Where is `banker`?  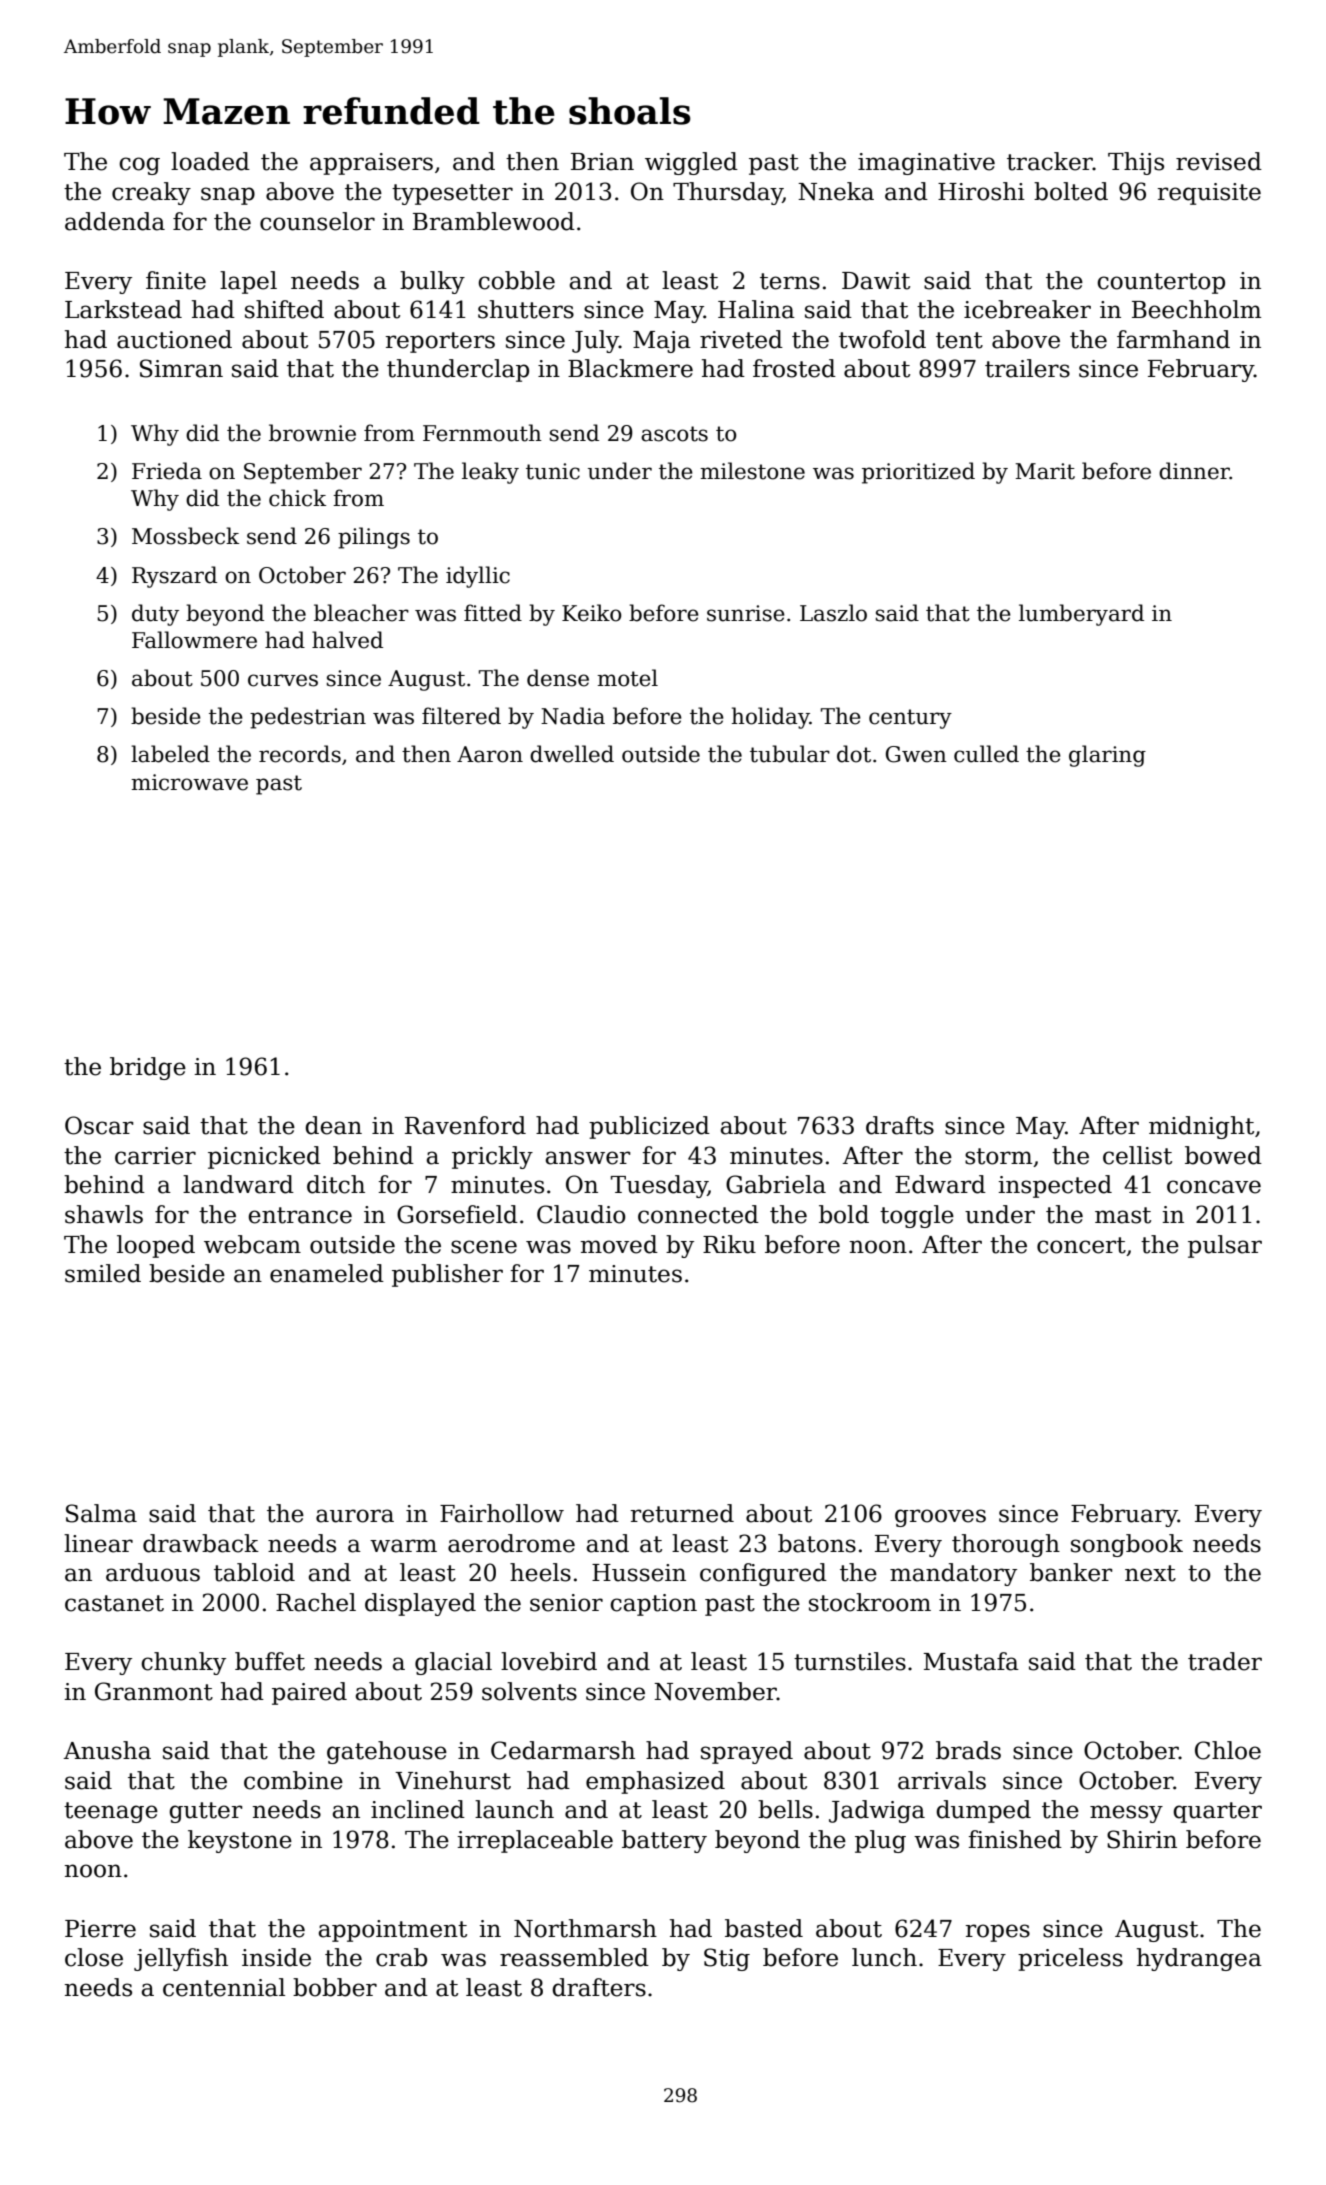
banker is located at coordinates (1071, 1572).
